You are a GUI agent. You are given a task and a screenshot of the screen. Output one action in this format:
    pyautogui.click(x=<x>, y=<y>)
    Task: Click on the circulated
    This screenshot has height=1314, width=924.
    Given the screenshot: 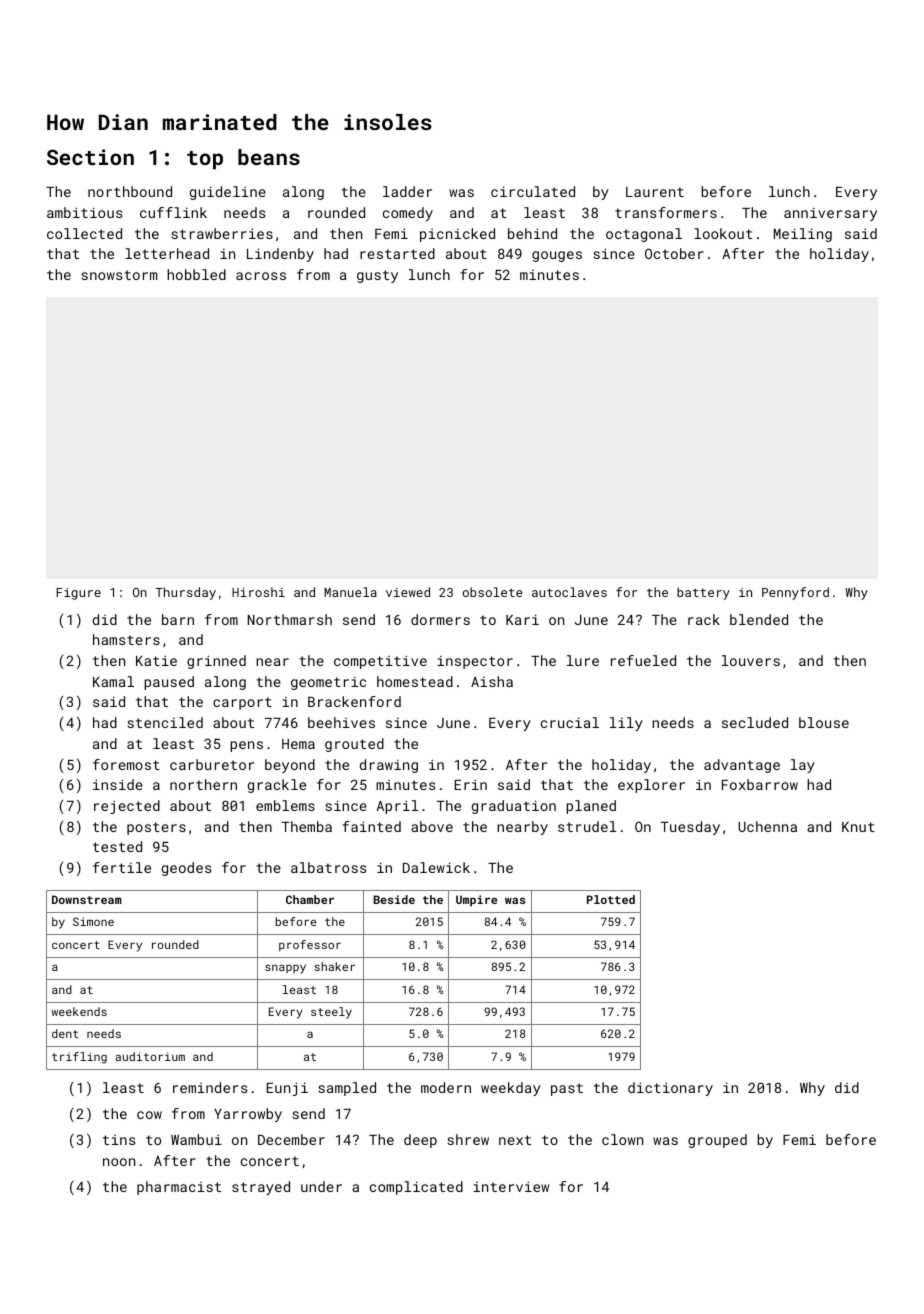 What is the action you would take?
    pyautogui.click(x=533, y=191)
